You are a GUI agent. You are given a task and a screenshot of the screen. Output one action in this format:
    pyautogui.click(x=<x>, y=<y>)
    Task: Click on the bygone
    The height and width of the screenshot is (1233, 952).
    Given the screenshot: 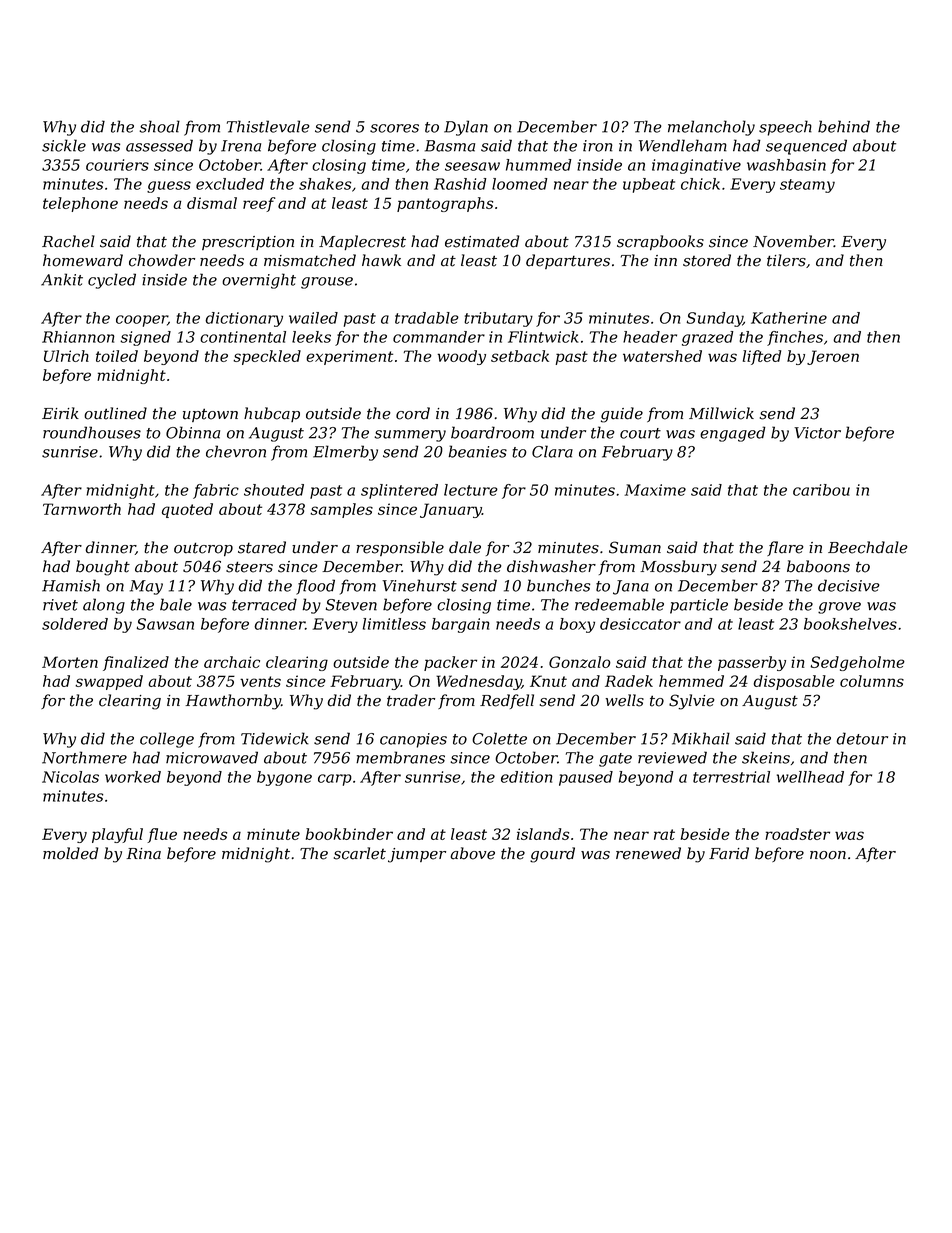 What is the action you would take?
    pyautogui.click(x=284, y=778)
